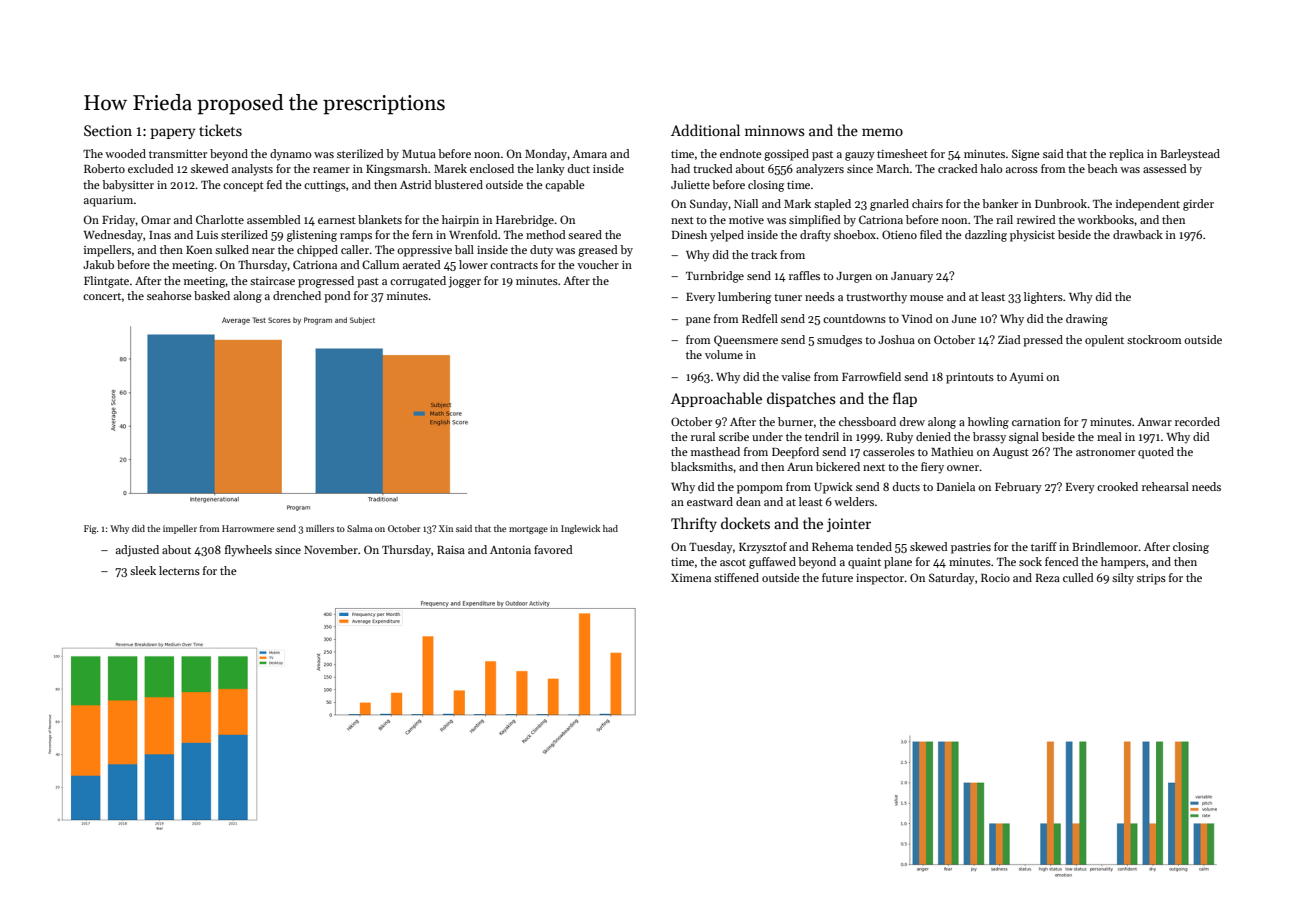  Describe the element at coordinates (898, 563) in the image. I see `plane` at that location.
